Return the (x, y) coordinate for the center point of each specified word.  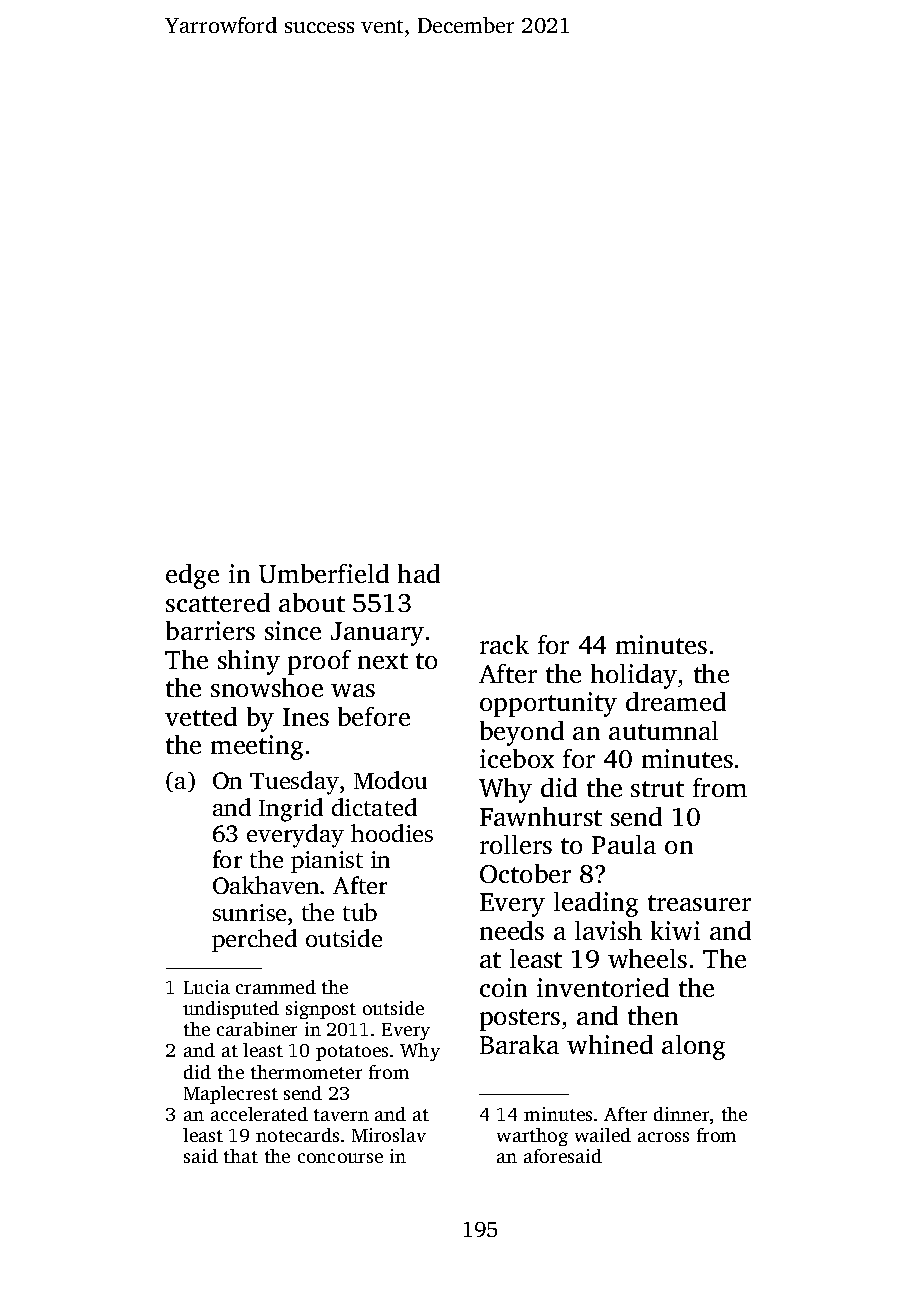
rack (504, 644)
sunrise (249, 912)
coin (503, 987)
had (419, 573)
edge (192, 576)
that (241, 1156)
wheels (647, 958)
